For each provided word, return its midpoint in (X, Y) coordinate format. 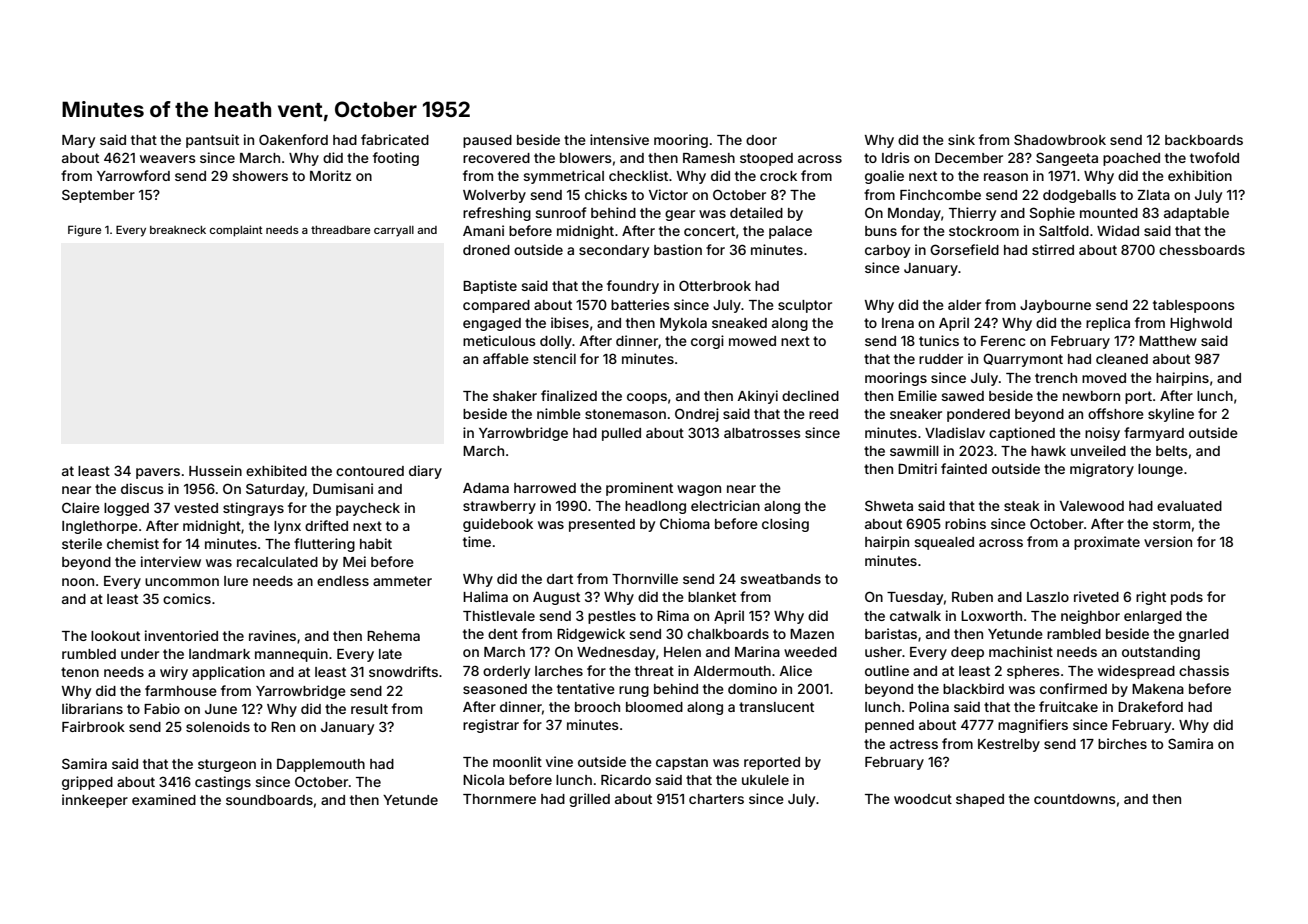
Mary (78, 141)
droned (486, 250)
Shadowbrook (1060, 139)
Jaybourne (1055, 306)
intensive (619, 139)
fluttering (324, 545)
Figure (84, 231)
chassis (1204, 670)
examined (164, 799)
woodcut (923, 799)
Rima (673, 615)
